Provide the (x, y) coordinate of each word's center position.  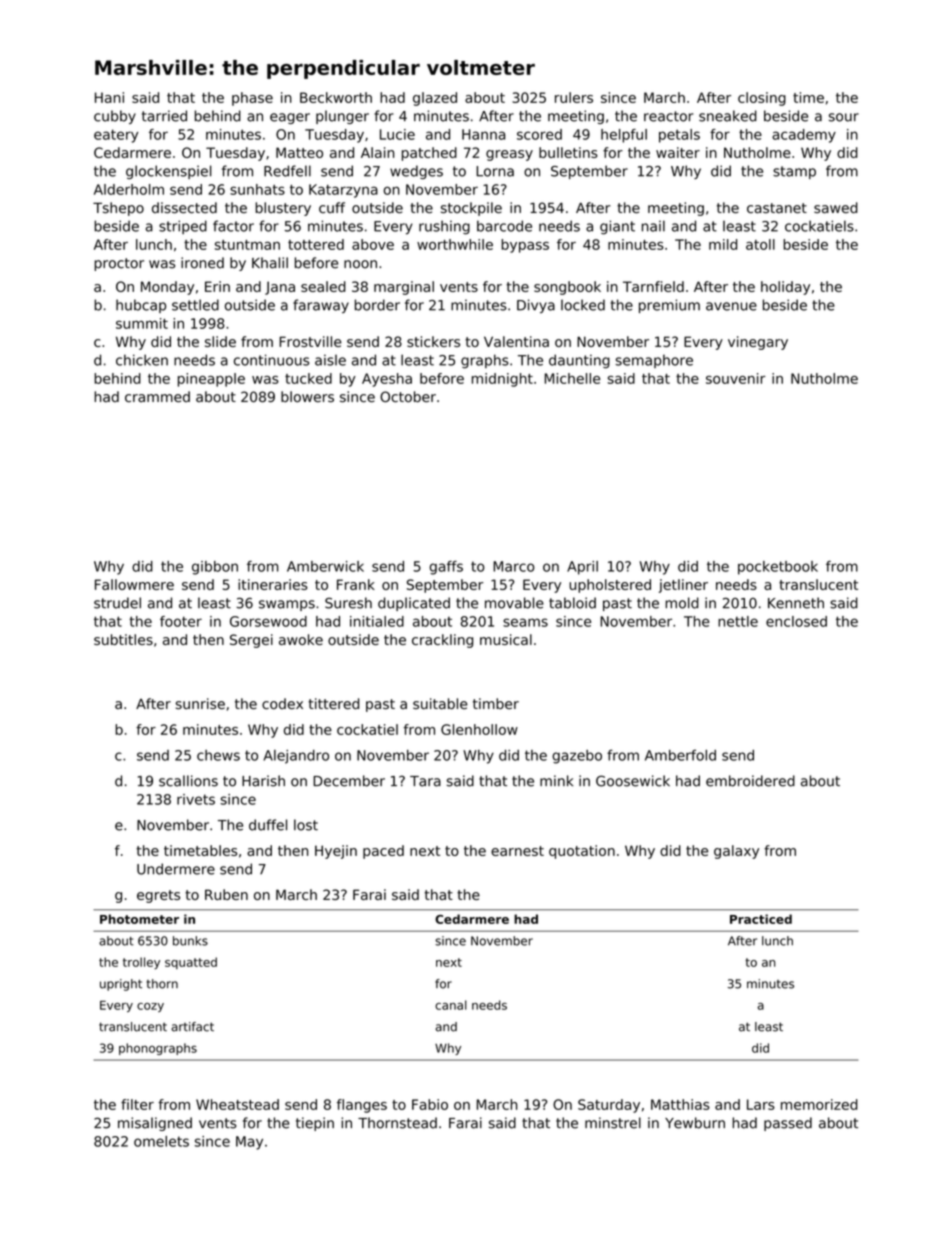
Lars (761, 1104)
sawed (836, 208)
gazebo (577, 757)
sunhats (257, 189)
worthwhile (455, 244)
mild (723, 244)
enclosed (796, 621)
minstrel (613, 1123)
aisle (330, 360)
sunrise (200, 704)
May (249, 1143)
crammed (157, 397)
